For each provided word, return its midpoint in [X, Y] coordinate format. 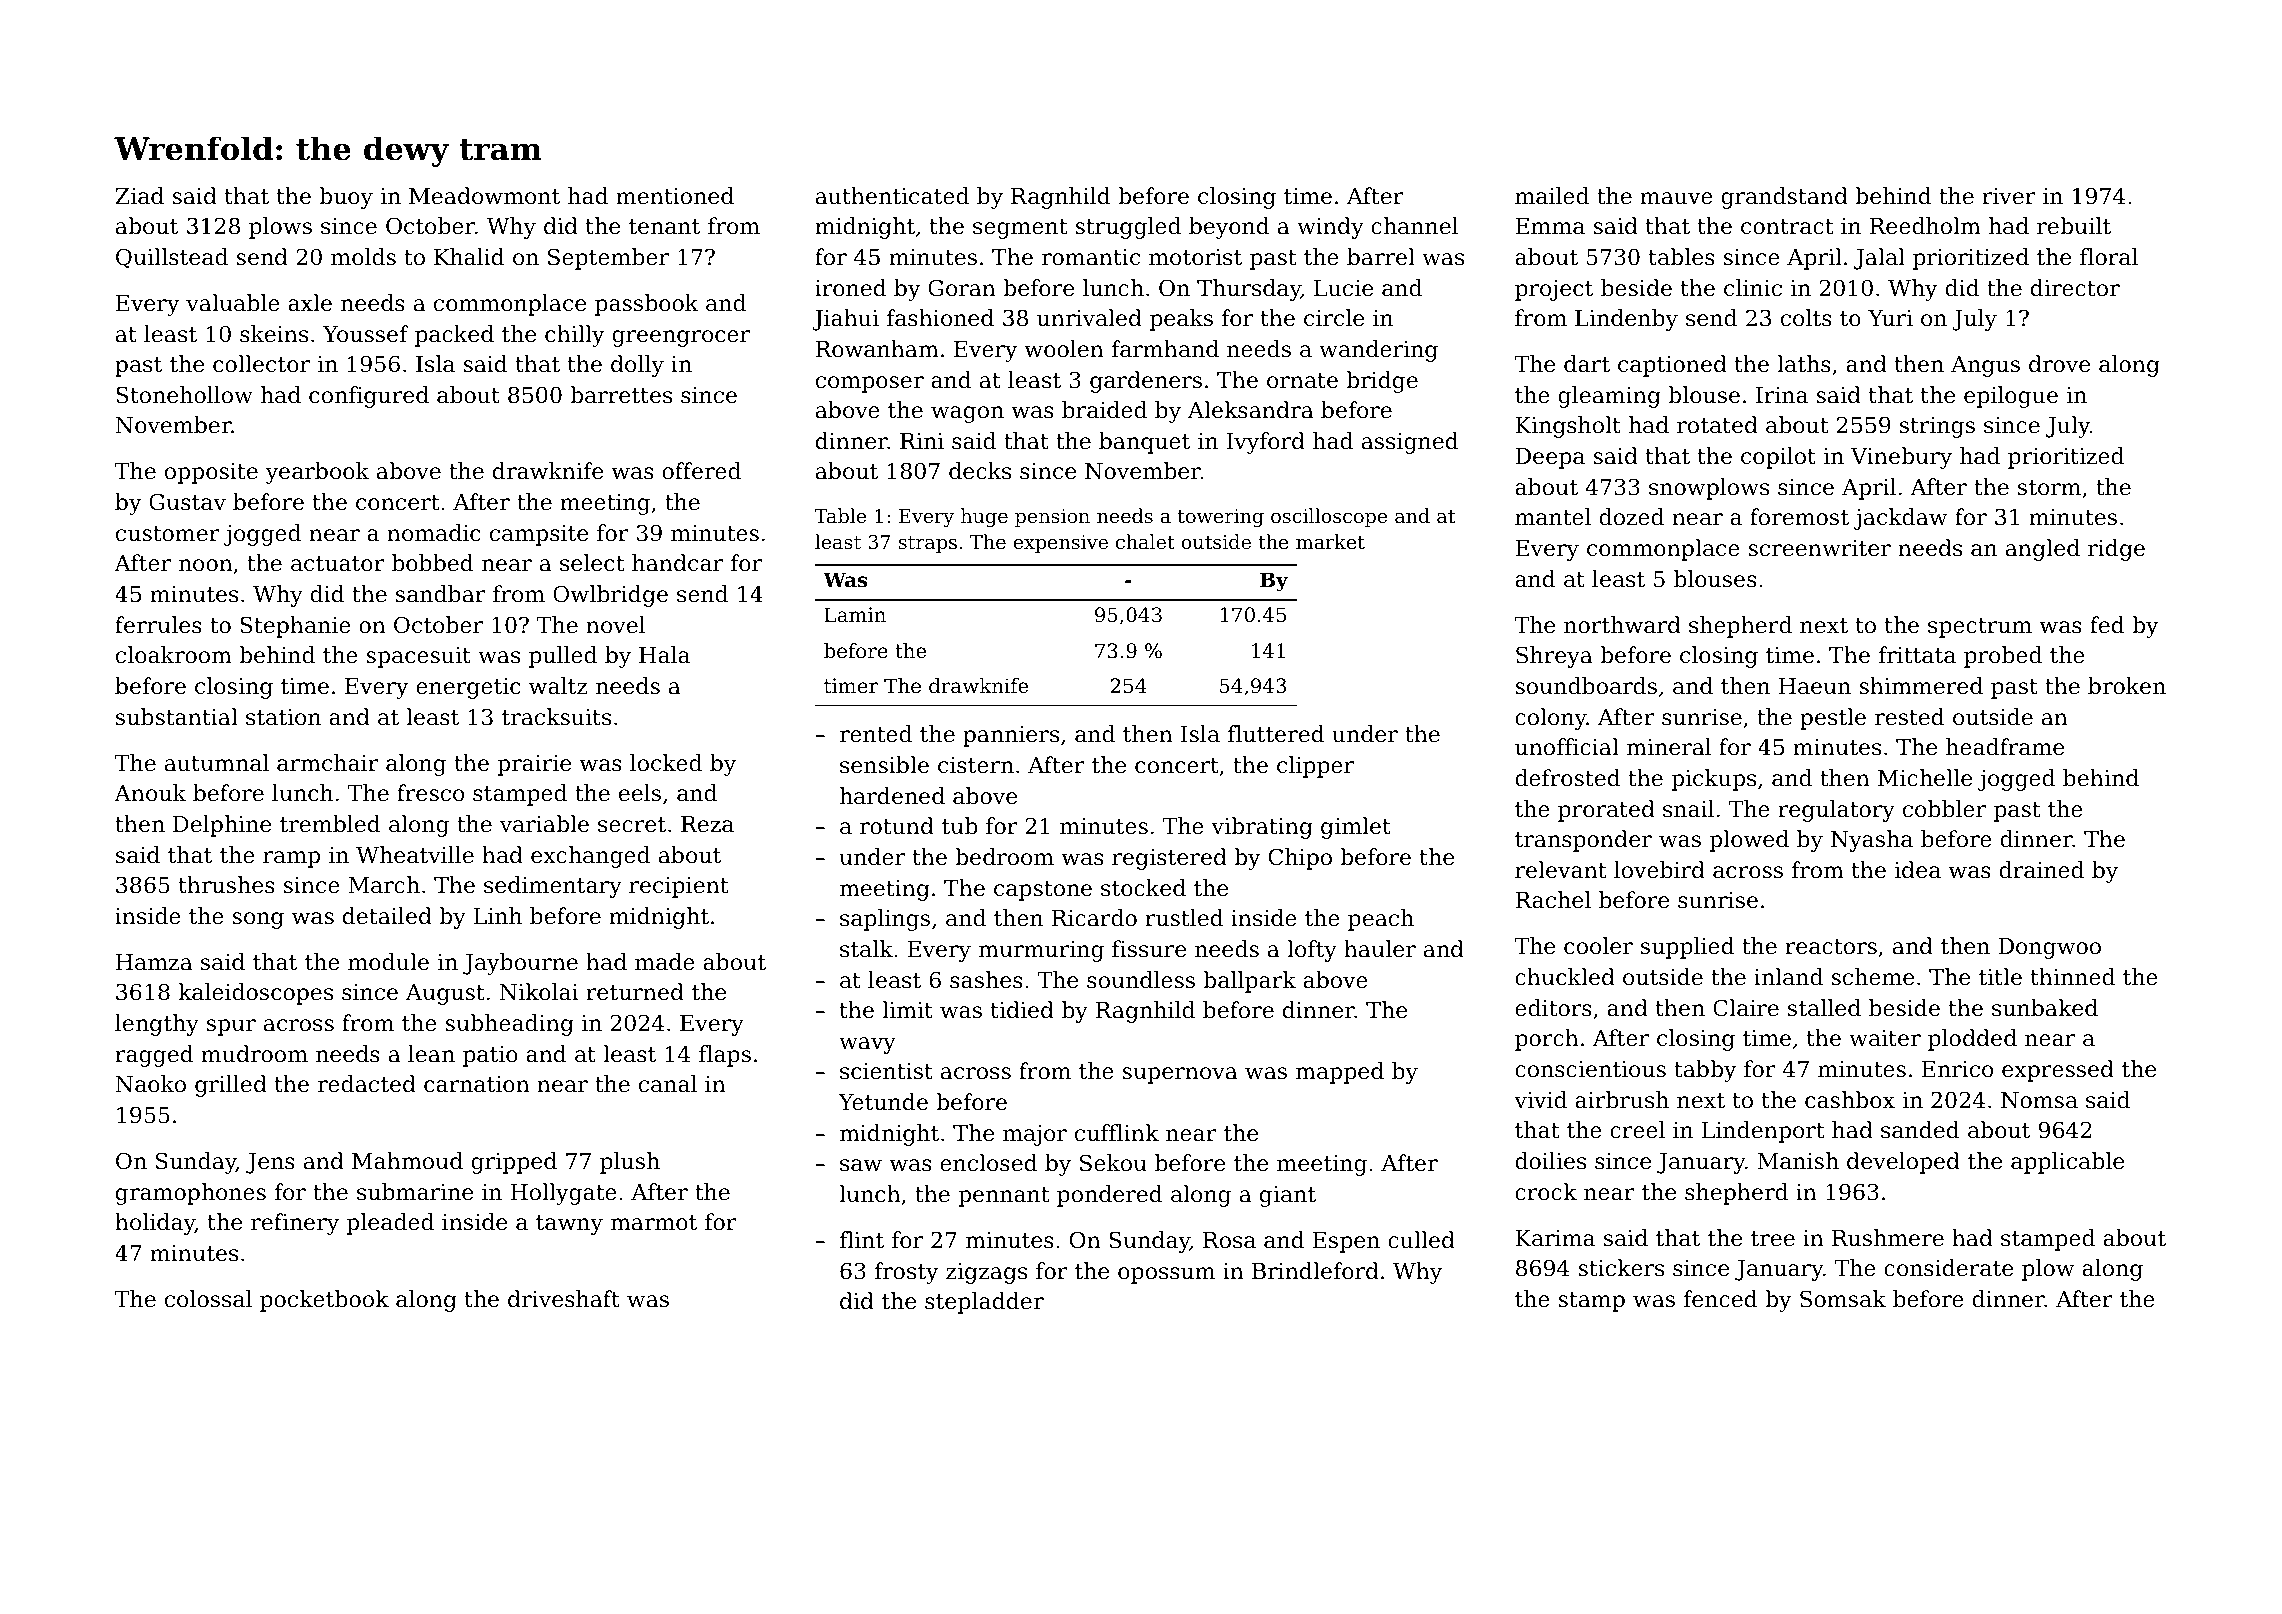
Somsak [1843, 1299]
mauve [1676, 198]
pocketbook [324, 1301]
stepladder [984, 1303]
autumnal [217, 763]
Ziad [140, 196]
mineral [1669, 747]
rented [876, 734]
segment [1020, 229]
